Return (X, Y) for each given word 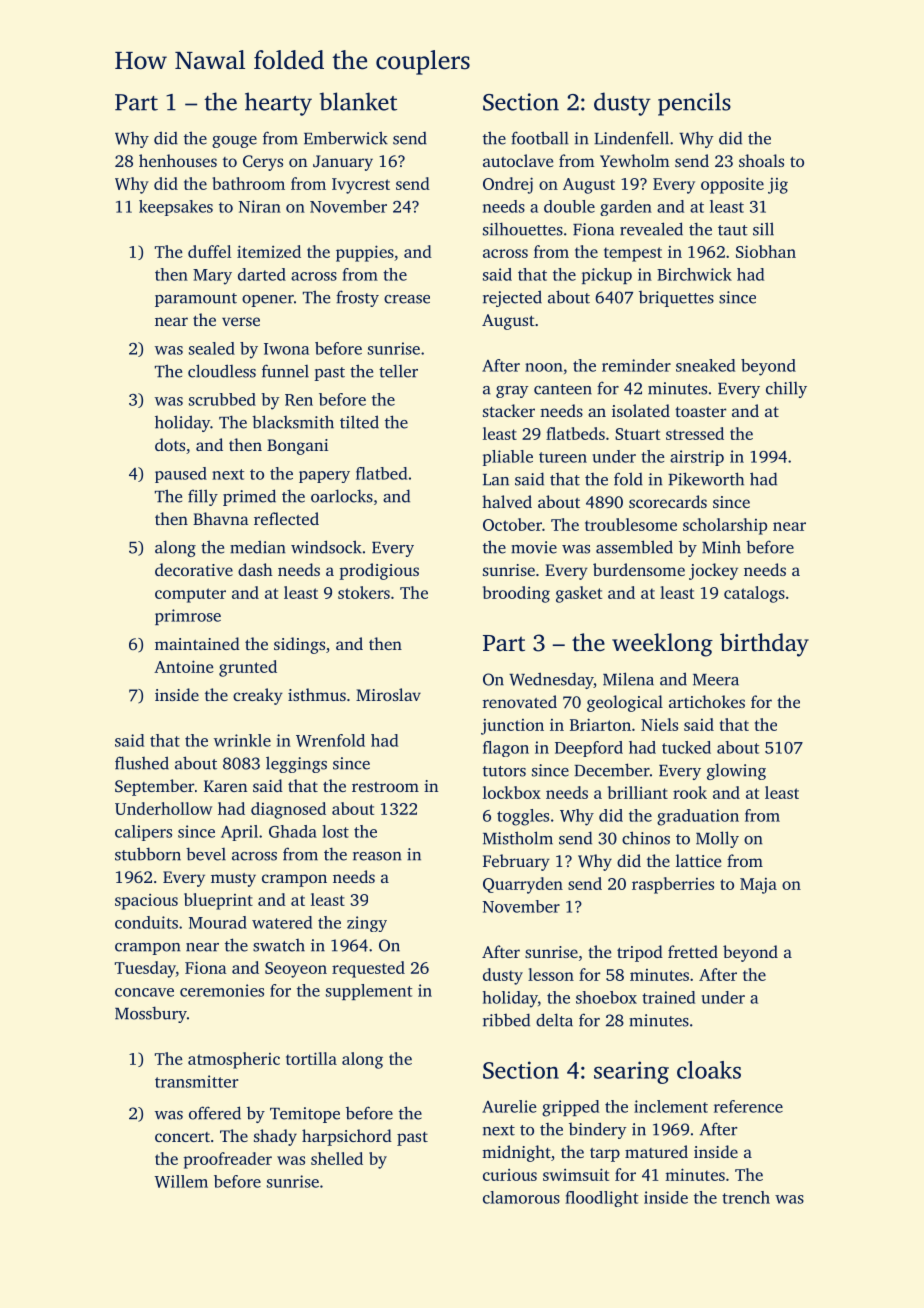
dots (170, 444)
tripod (640, 953)
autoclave (518, 160)
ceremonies (222, 990)
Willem (181, 1181)
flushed (142, 763)
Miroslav (388, 694)
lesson (551, 974)
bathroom (248, 183)
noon (544, 367)
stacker (509, 410)
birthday (764, 645)
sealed (212, 348)
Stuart (637, 434)
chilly (786, 389)
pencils (694, 104)
